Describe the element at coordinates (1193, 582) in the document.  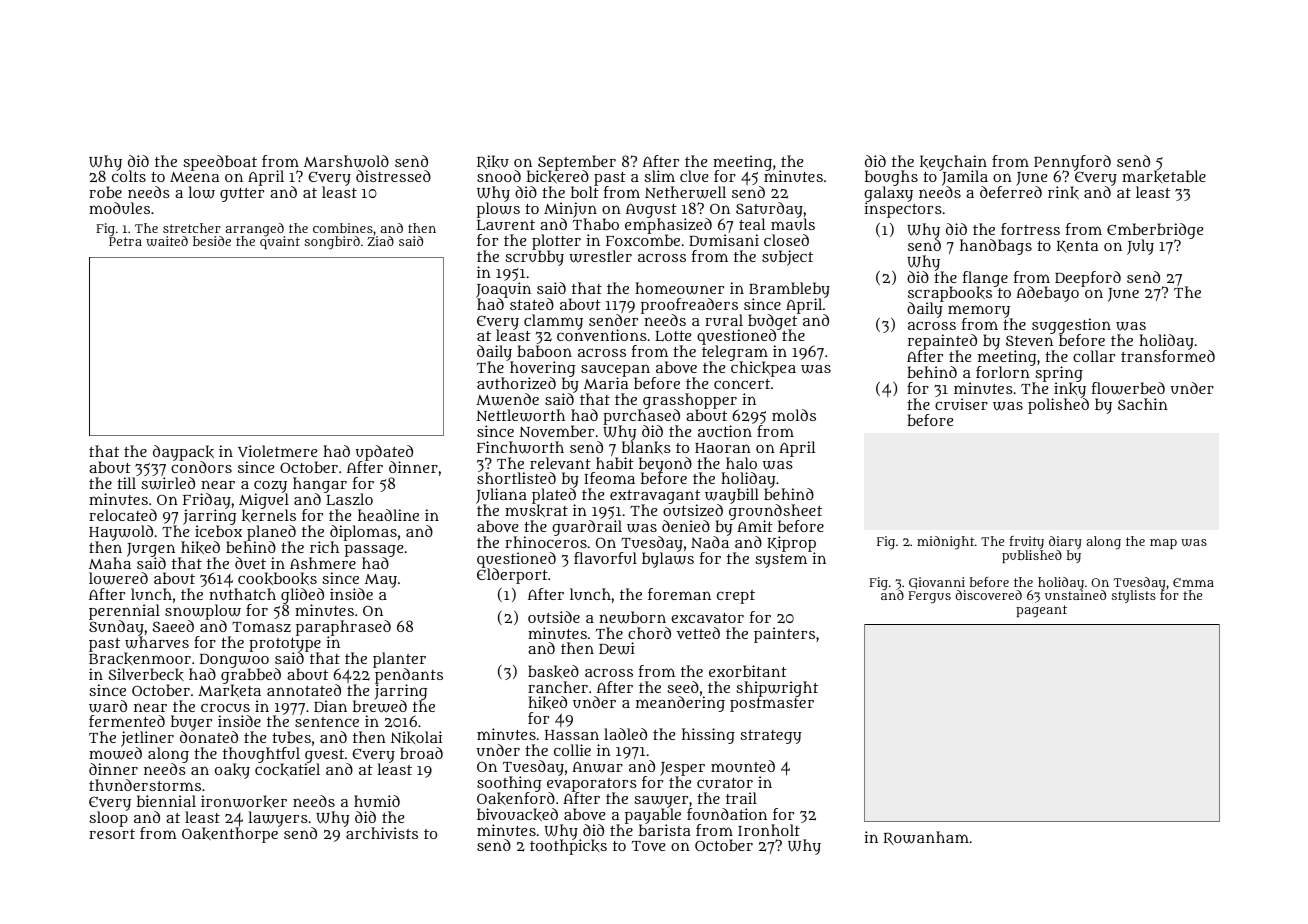
I see `Emma` at that location.
